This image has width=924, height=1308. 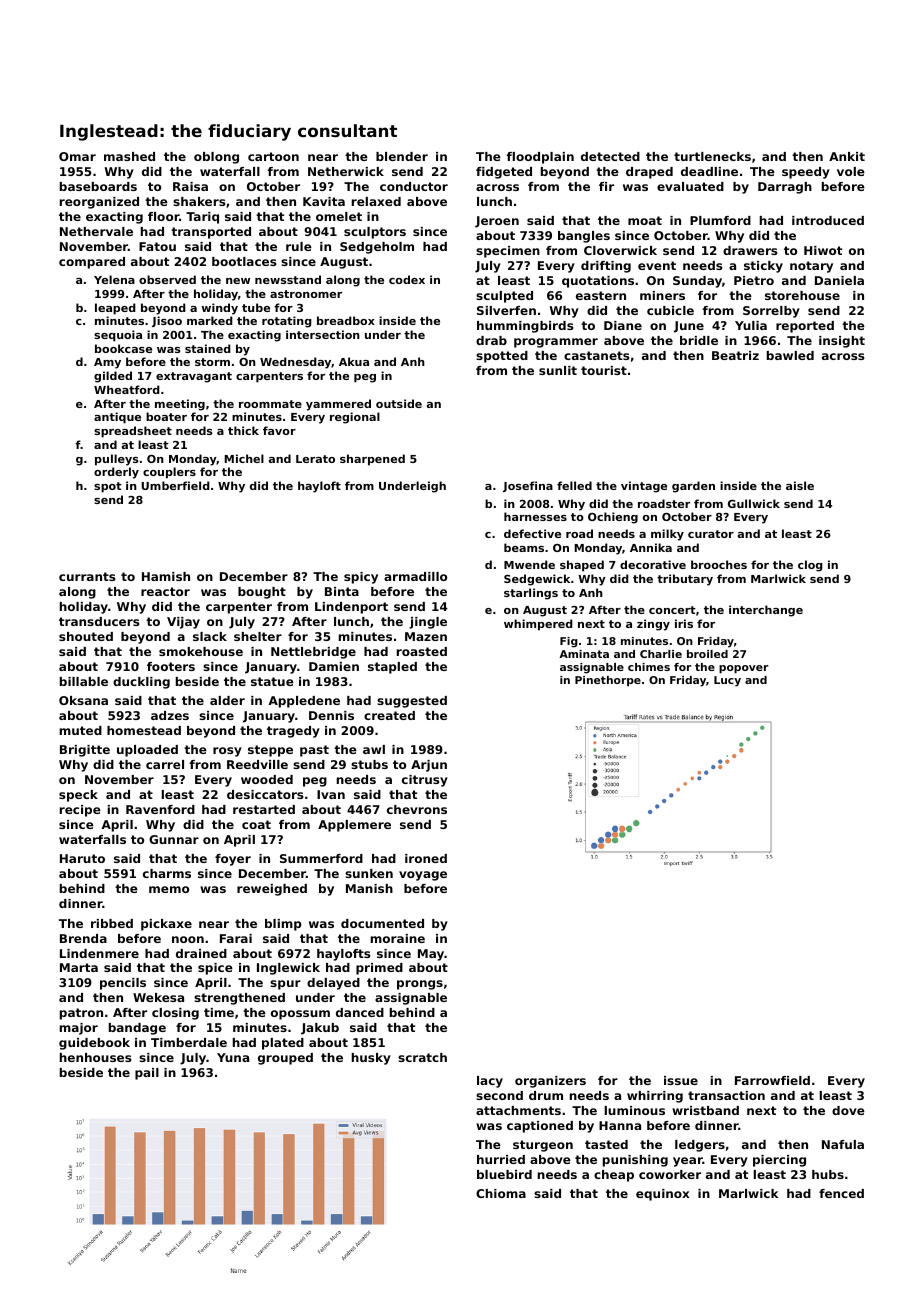 I want to click on Lucy, so click(x=727, y=681).
